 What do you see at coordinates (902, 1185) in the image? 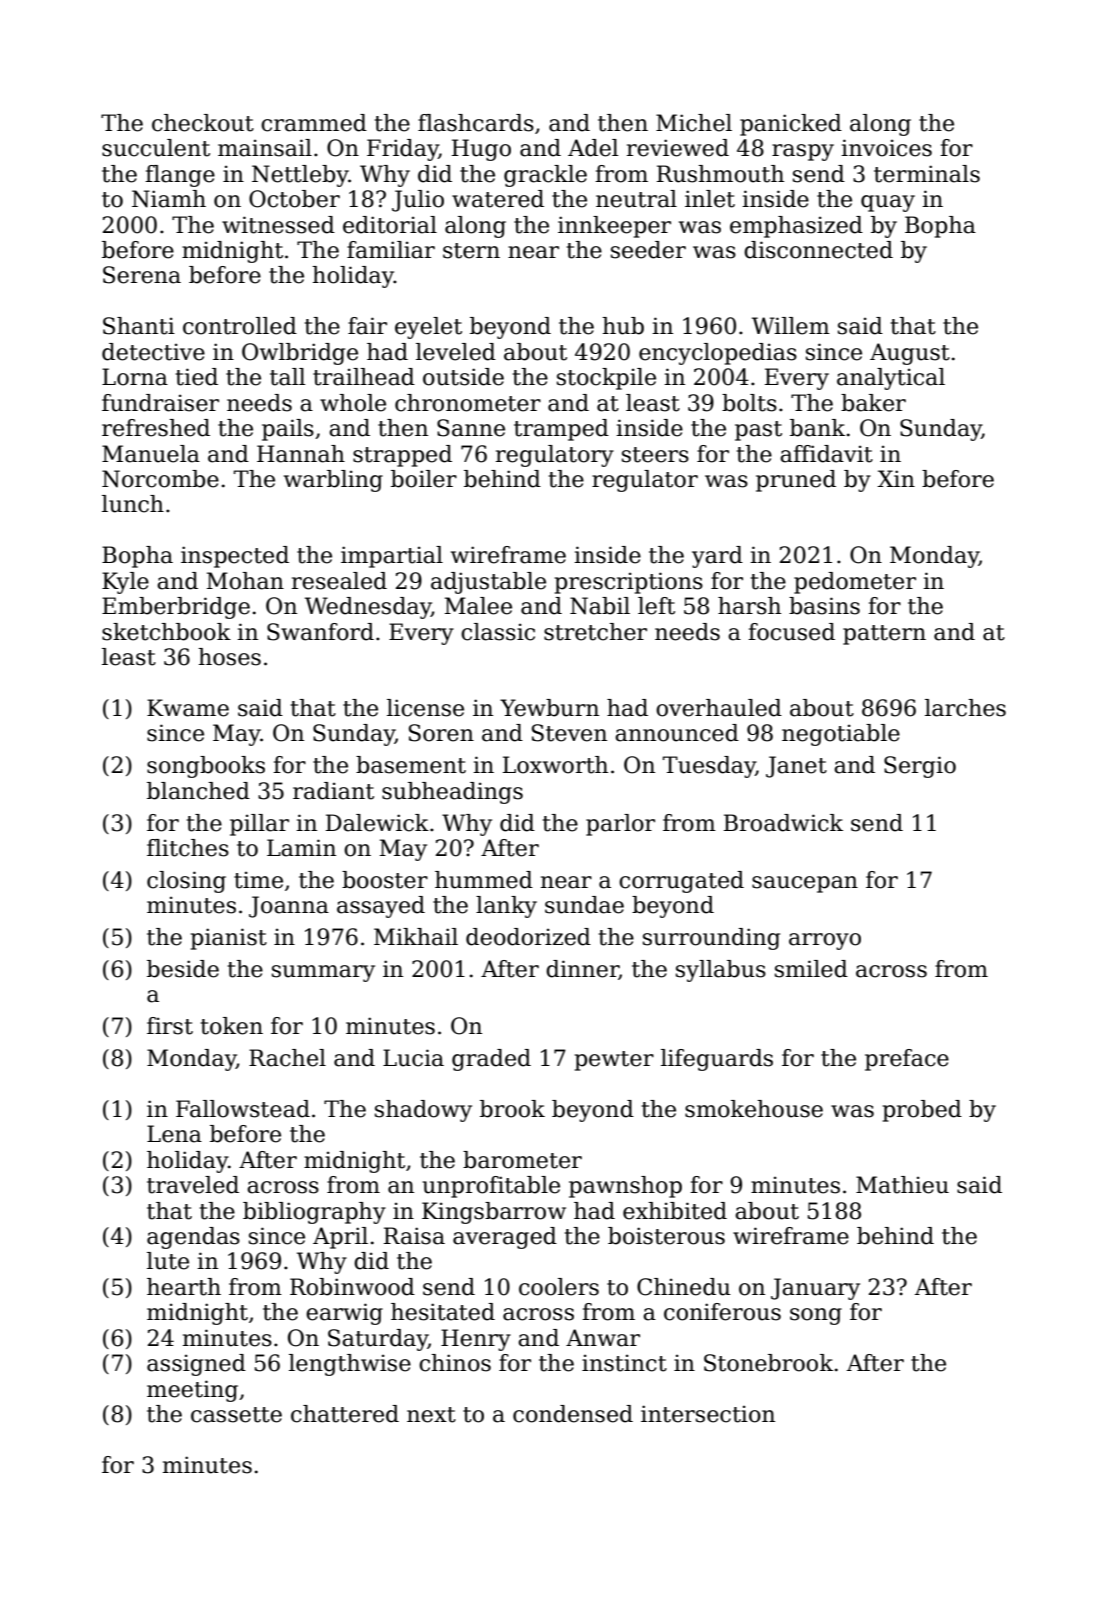
I see `Mathieu` at bounding box center [902, 1185].
